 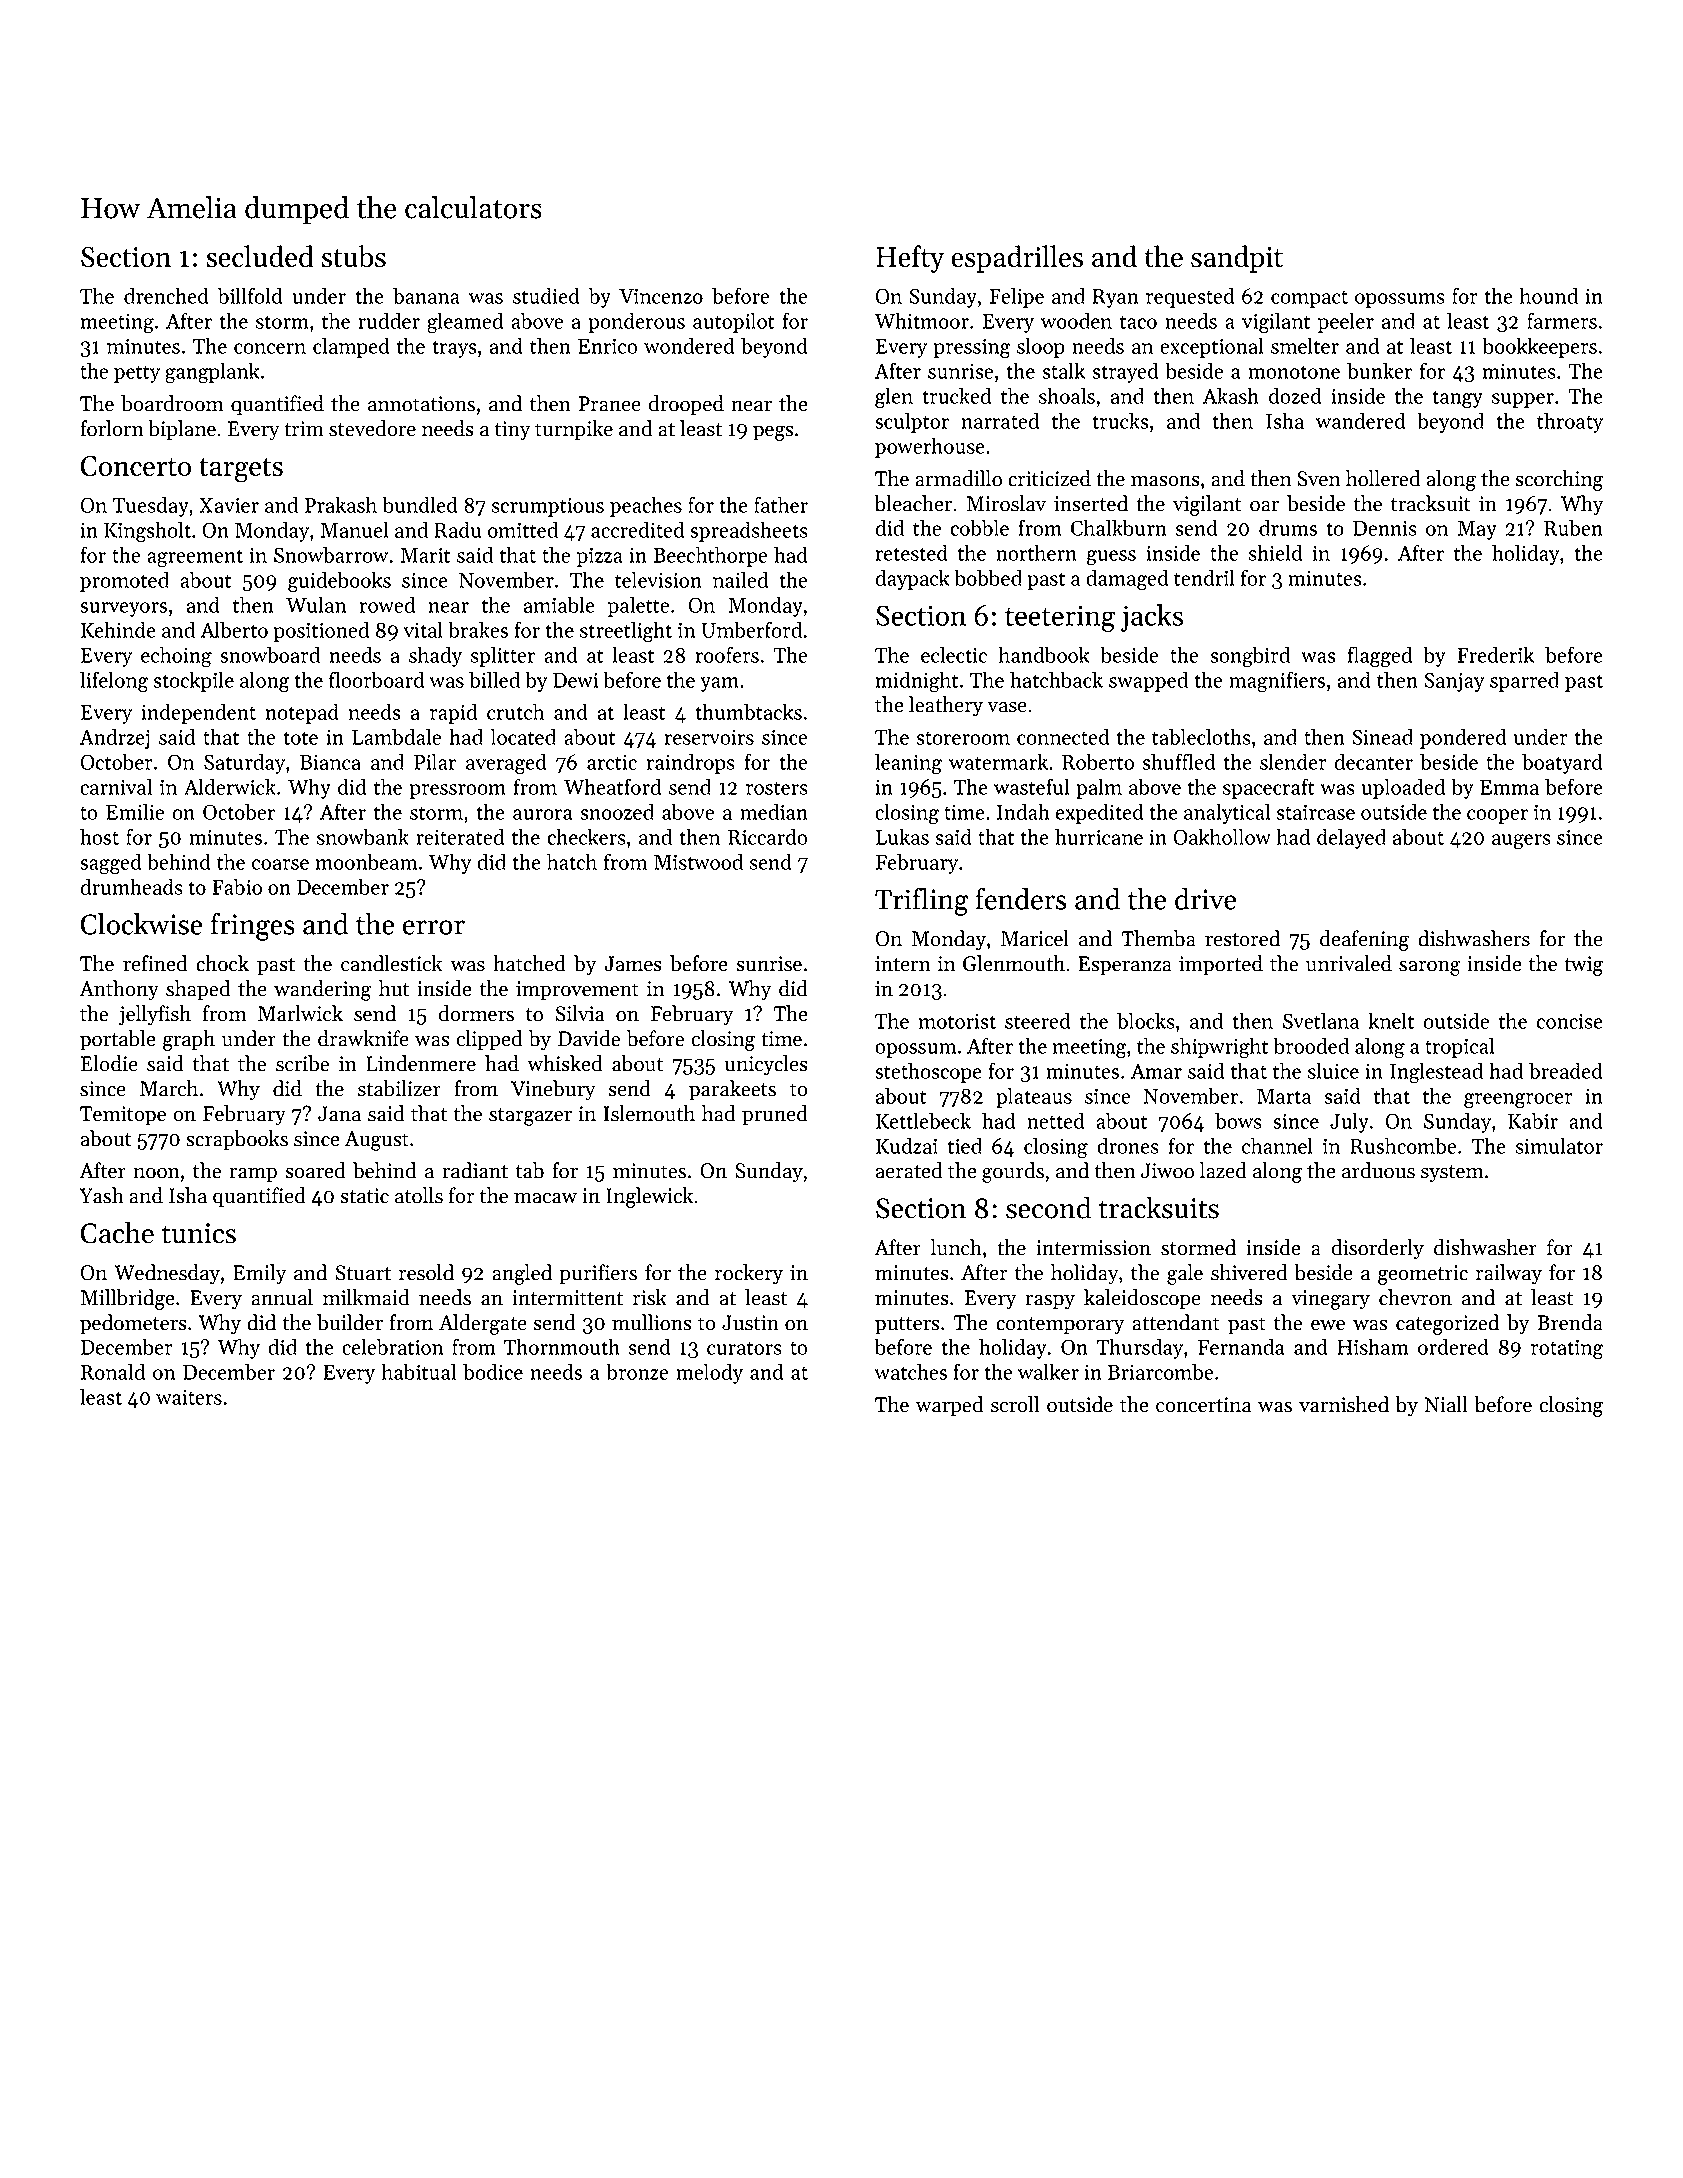 What do you see at coordinates (1559, 1145) in the screenshot?
I see `simulator` at bounding box center [1559, 1145].
